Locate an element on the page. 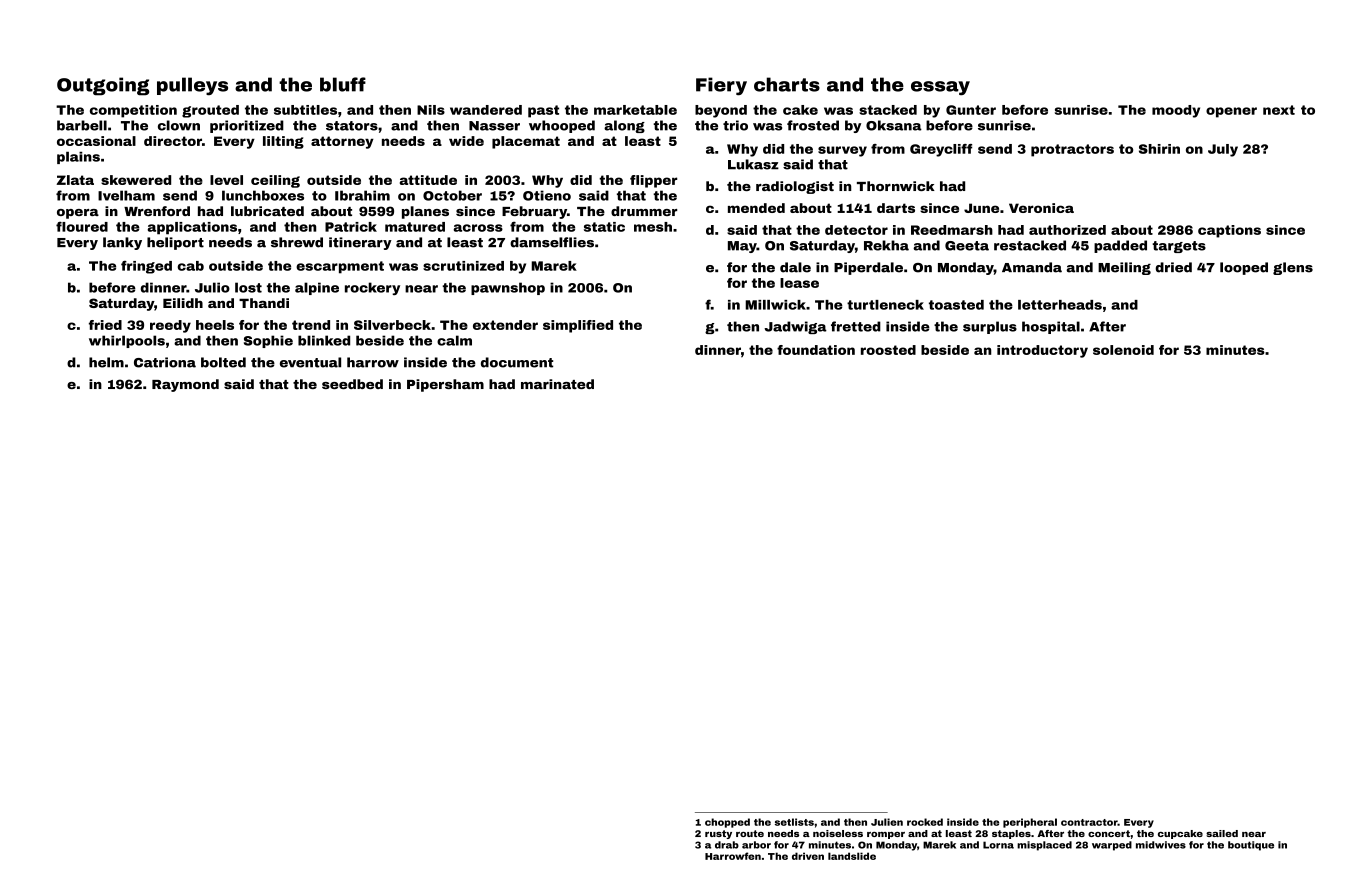  Silverbeck is located at coordinates (392, 325).
